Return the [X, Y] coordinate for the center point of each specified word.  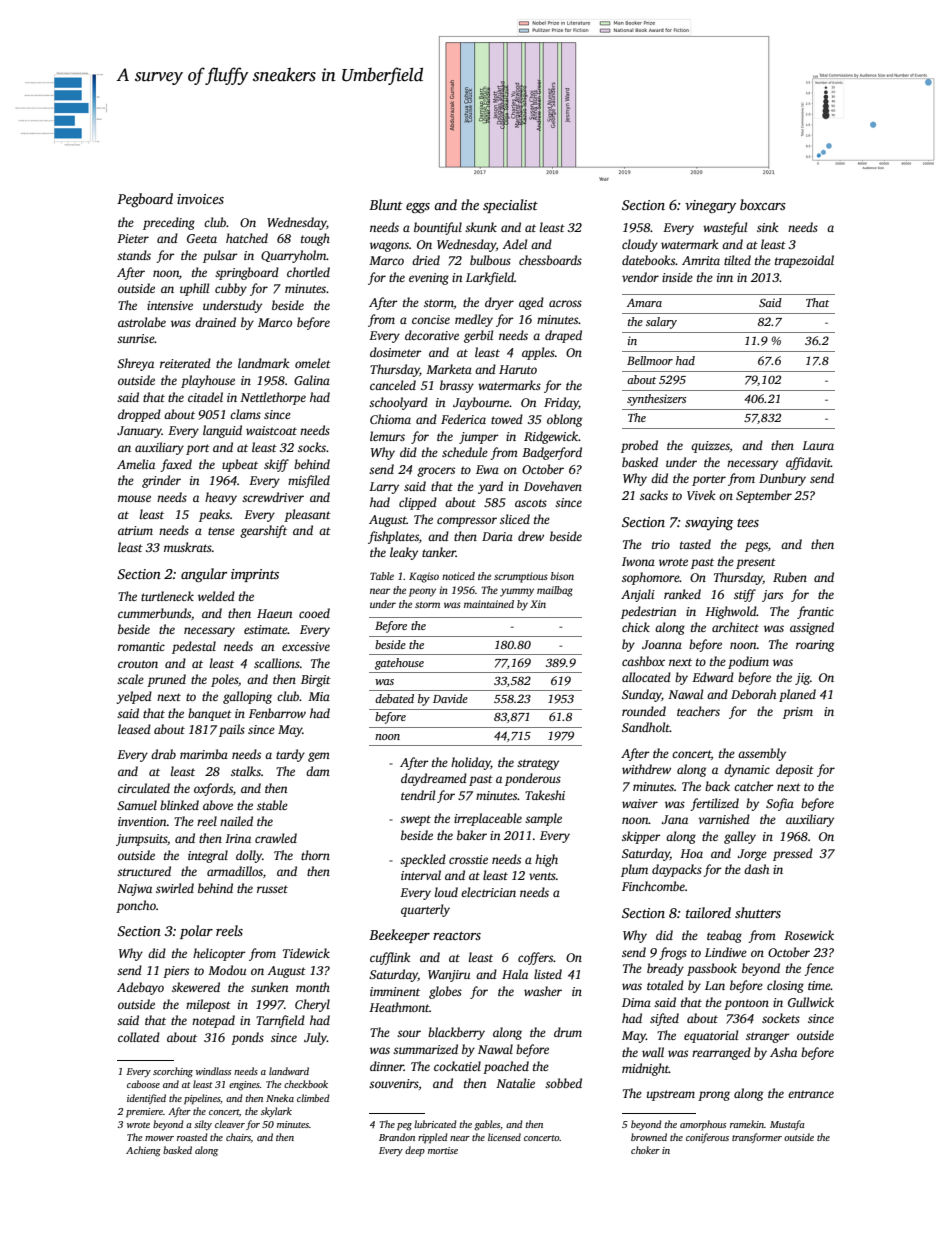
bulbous [490, 260]
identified [146, 1099]
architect [735, 627]
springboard [247, 273]
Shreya [135, 364]
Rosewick [809, 935]
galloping [247, 697]
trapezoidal [804, 261]
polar [196, 932]
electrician [488, 892]
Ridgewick [551, 437]
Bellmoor [650, 360]
